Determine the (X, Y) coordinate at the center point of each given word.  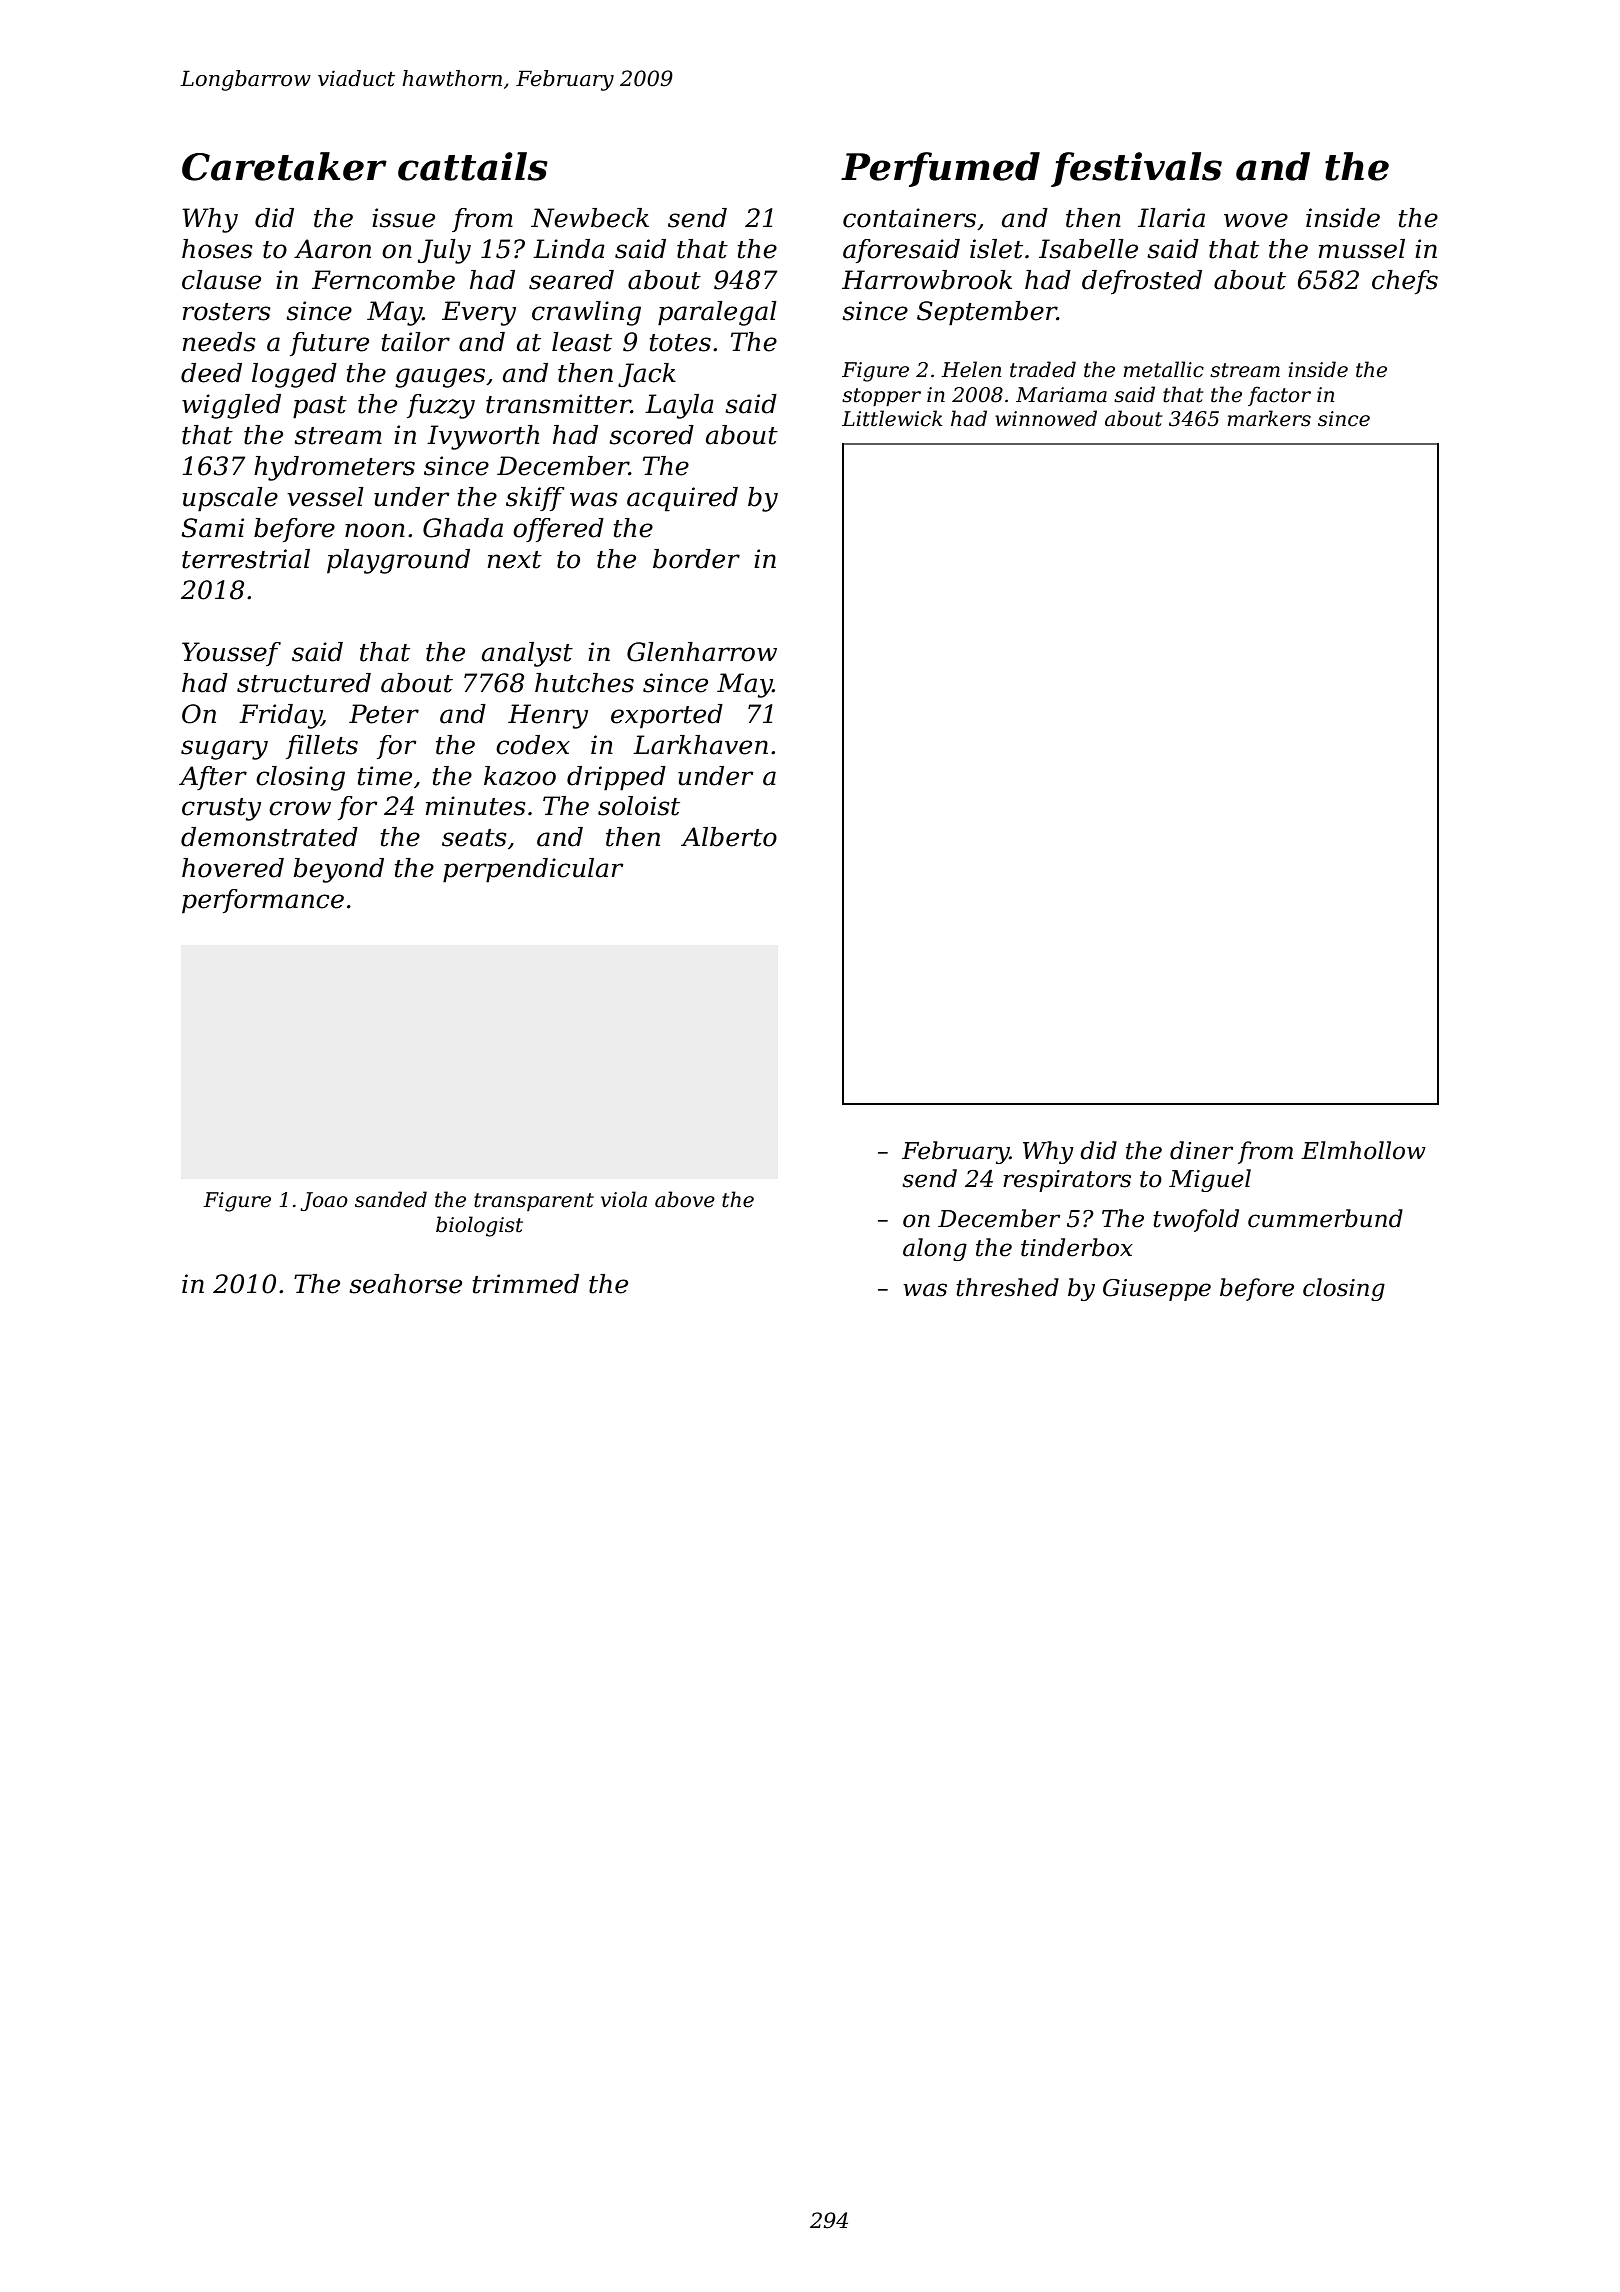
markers (1269, 418)
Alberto (729, 837)
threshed (1007, 1287)
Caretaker (284, 166)
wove (1256, 220)
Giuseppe (1157, 1290)
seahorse (405, 1284)
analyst (527, 654)
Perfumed (940, 169)
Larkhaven (700, 745)
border (696, 559)
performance (263, 901)
